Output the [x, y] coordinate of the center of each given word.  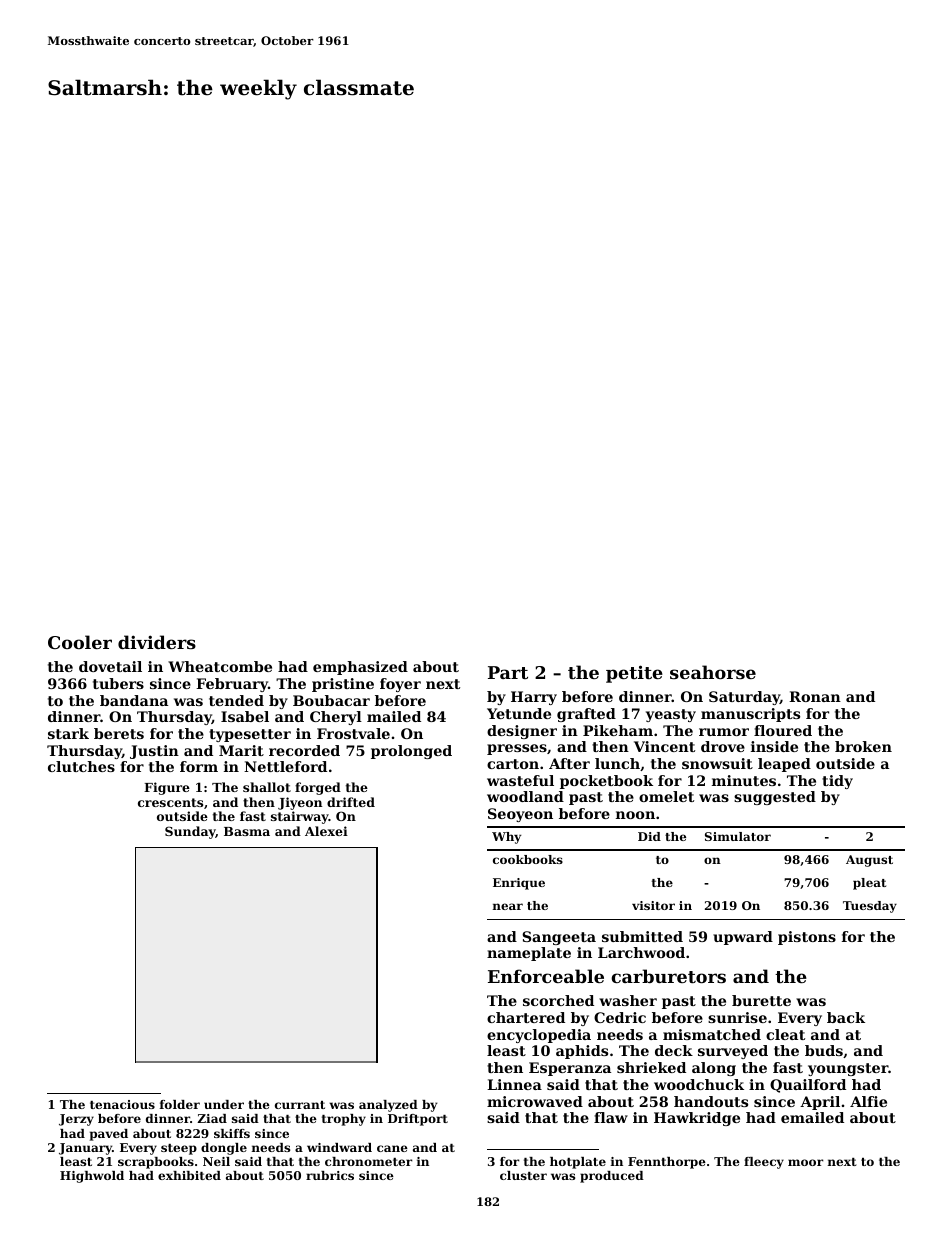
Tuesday [870, 907]
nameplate [529, 954]
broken [863, 746]
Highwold [92, 1177]
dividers [157, 642]
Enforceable [546, 976]
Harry [534, 698]
